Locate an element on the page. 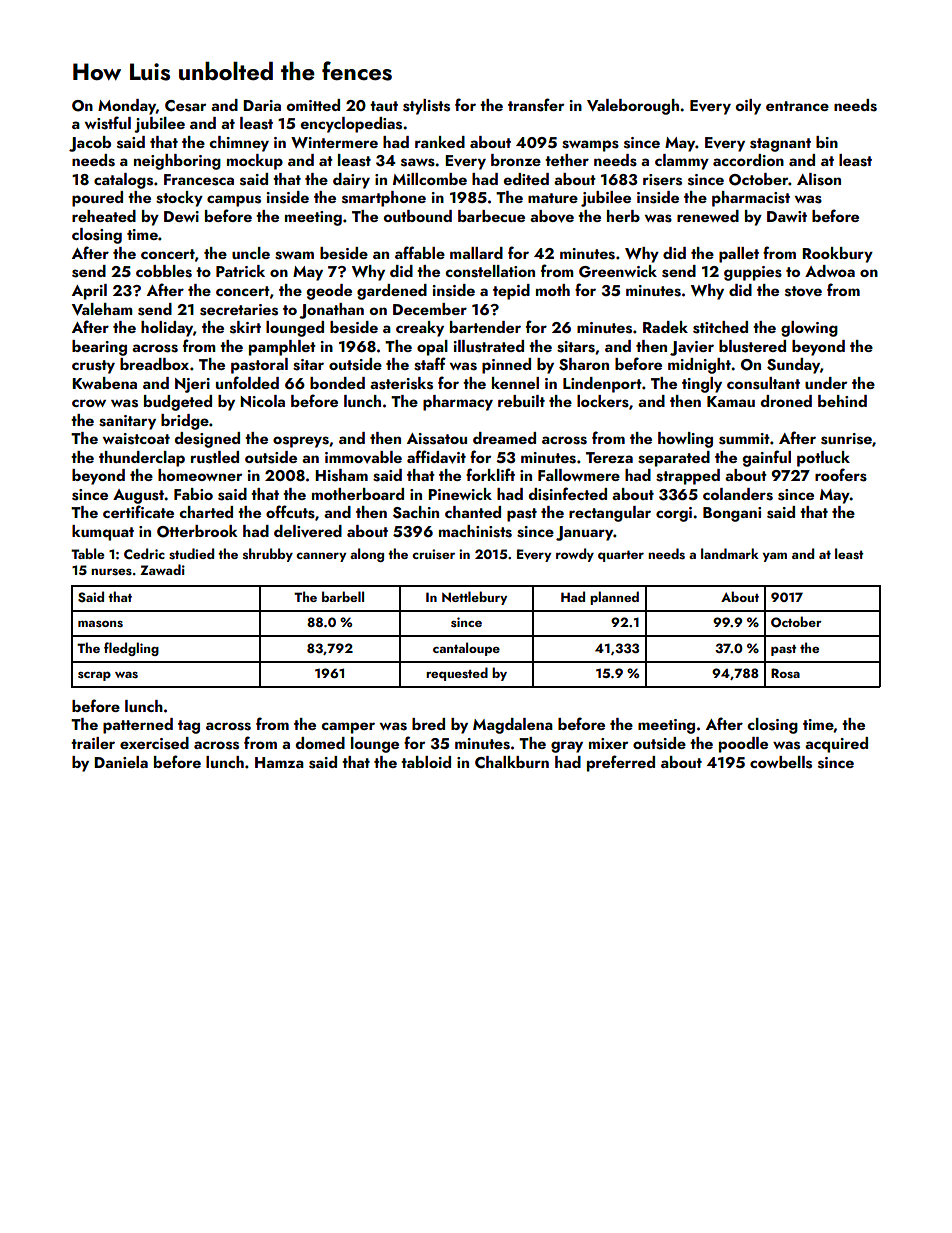 This image has height=1233, width=952. barbell is located at coordinates (343, 596).
